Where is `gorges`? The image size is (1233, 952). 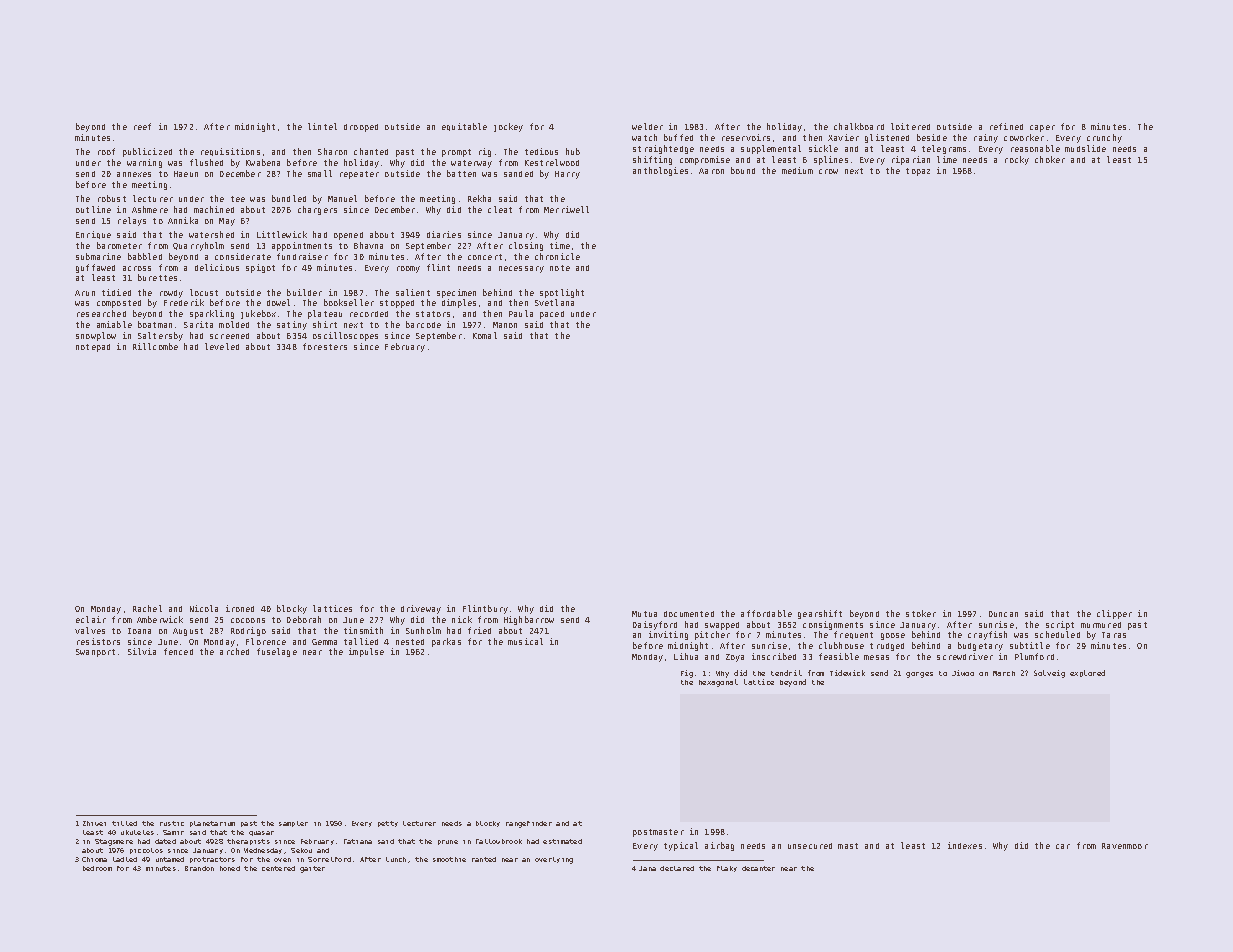 gorges is located at coordinates (919, 675).
